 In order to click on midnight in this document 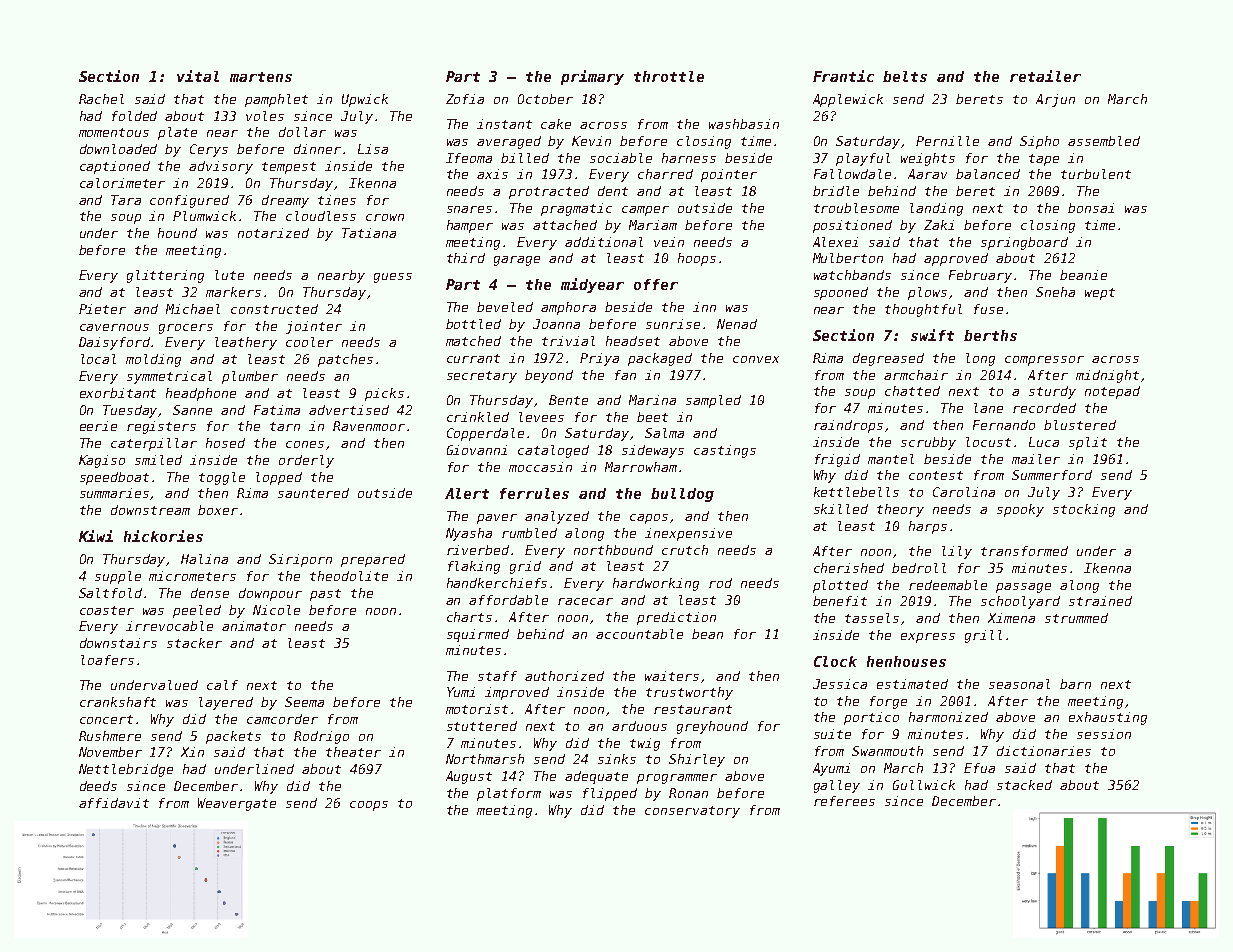, I will do `click(1107, 376)`.
